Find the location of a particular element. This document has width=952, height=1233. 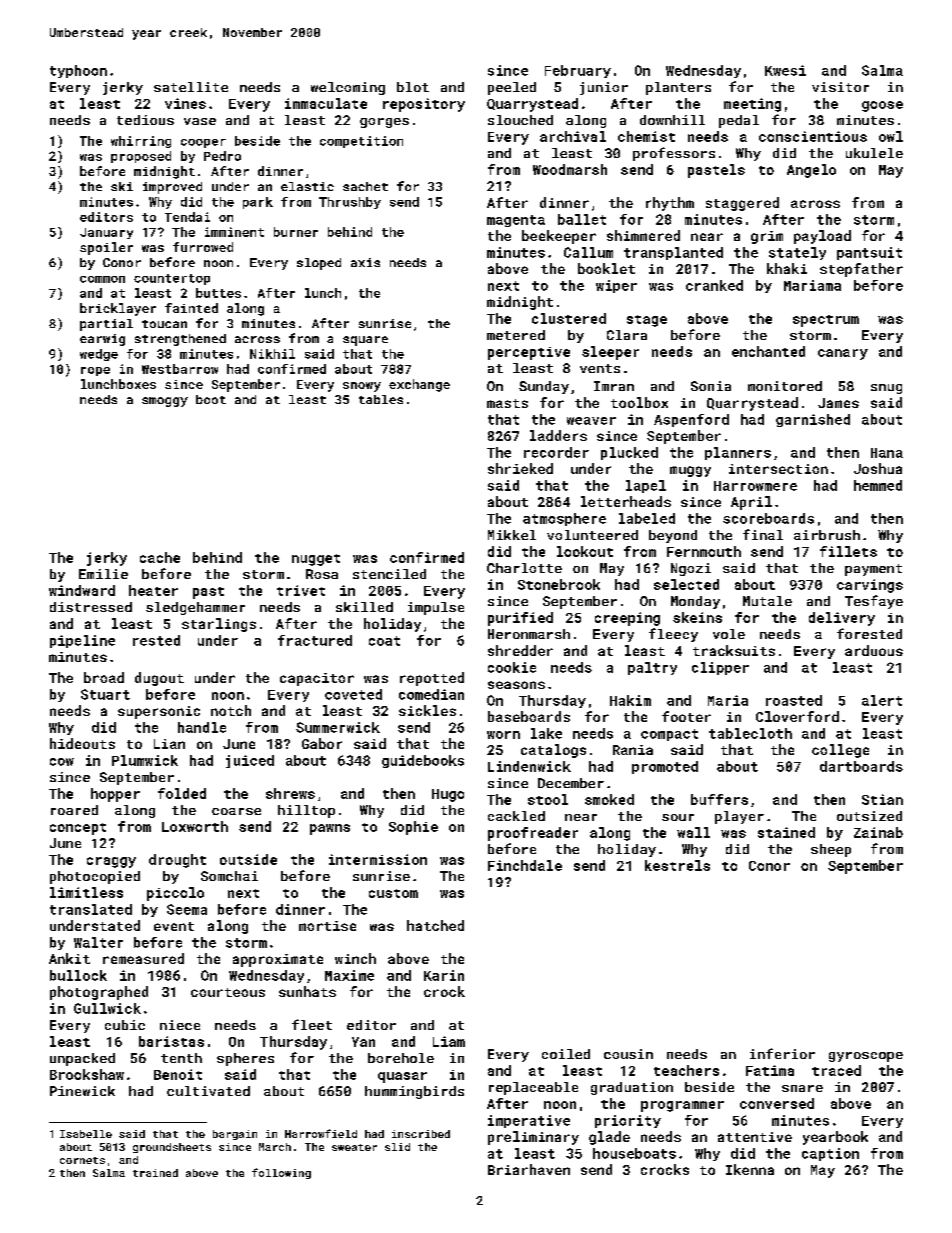

caption is located at coordinates (830, 1154).
